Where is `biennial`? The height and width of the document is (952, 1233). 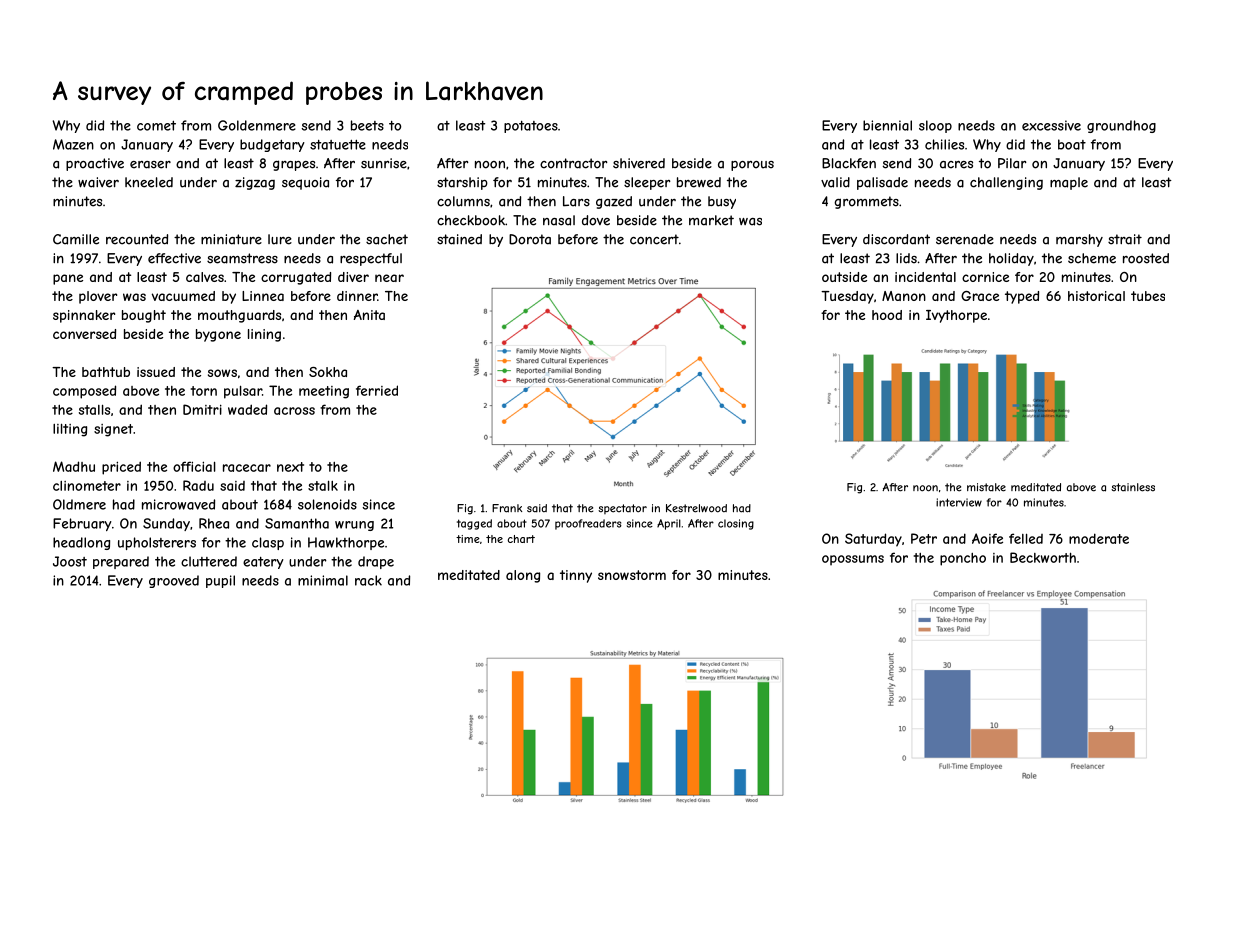 biennial is located at coordinates (887, 125).
